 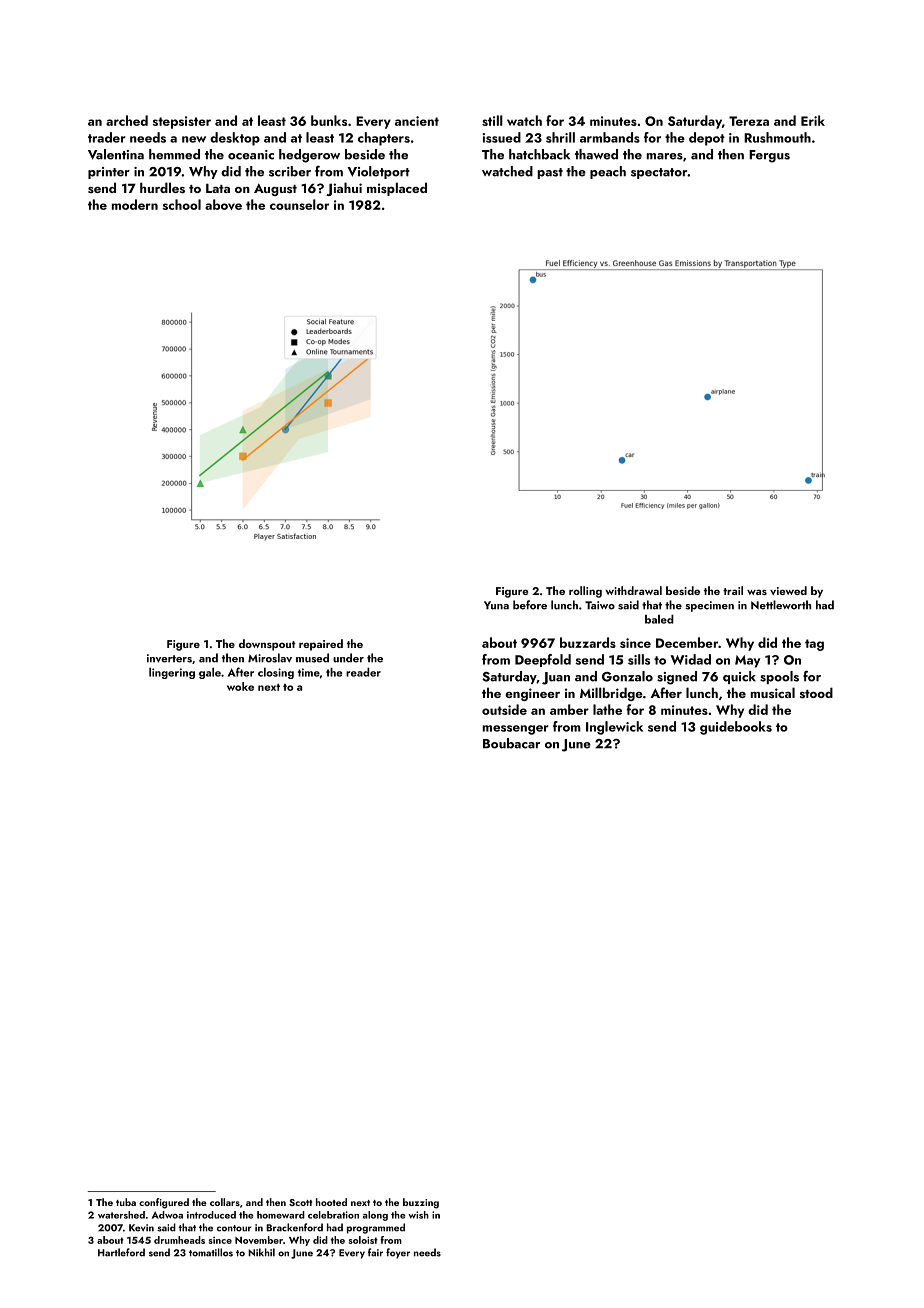 What do you see at coordinates (677, 678) in the image?
I see `signed` at bounding box center [677, 678].
